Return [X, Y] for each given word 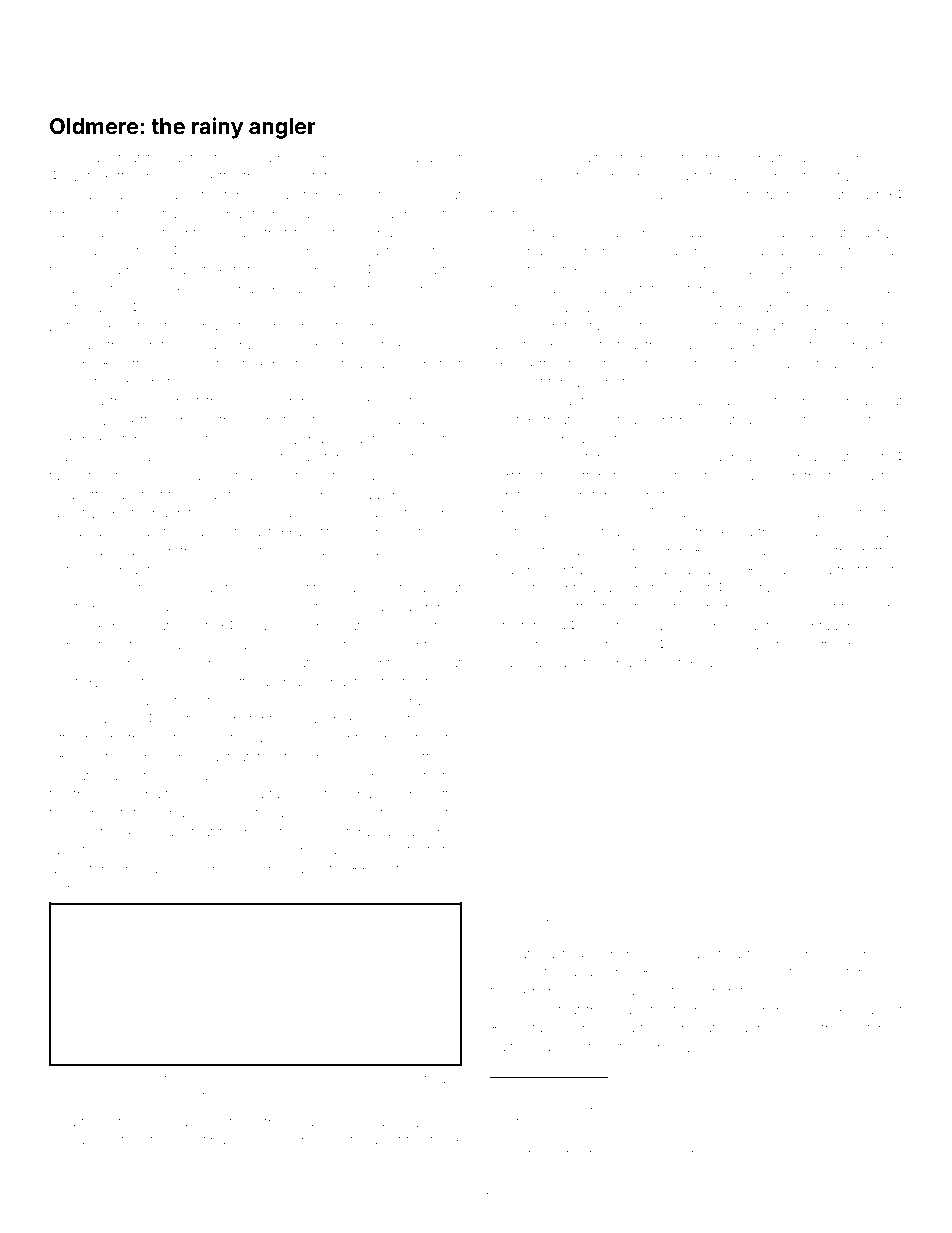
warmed [195, 457]
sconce [258, 702]
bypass [826, 159]
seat [448, 195]
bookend [846, 916]
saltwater [212, 195]
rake [426, 814]
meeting [200, 1142]
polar [887, 366]
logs [391, 403]
